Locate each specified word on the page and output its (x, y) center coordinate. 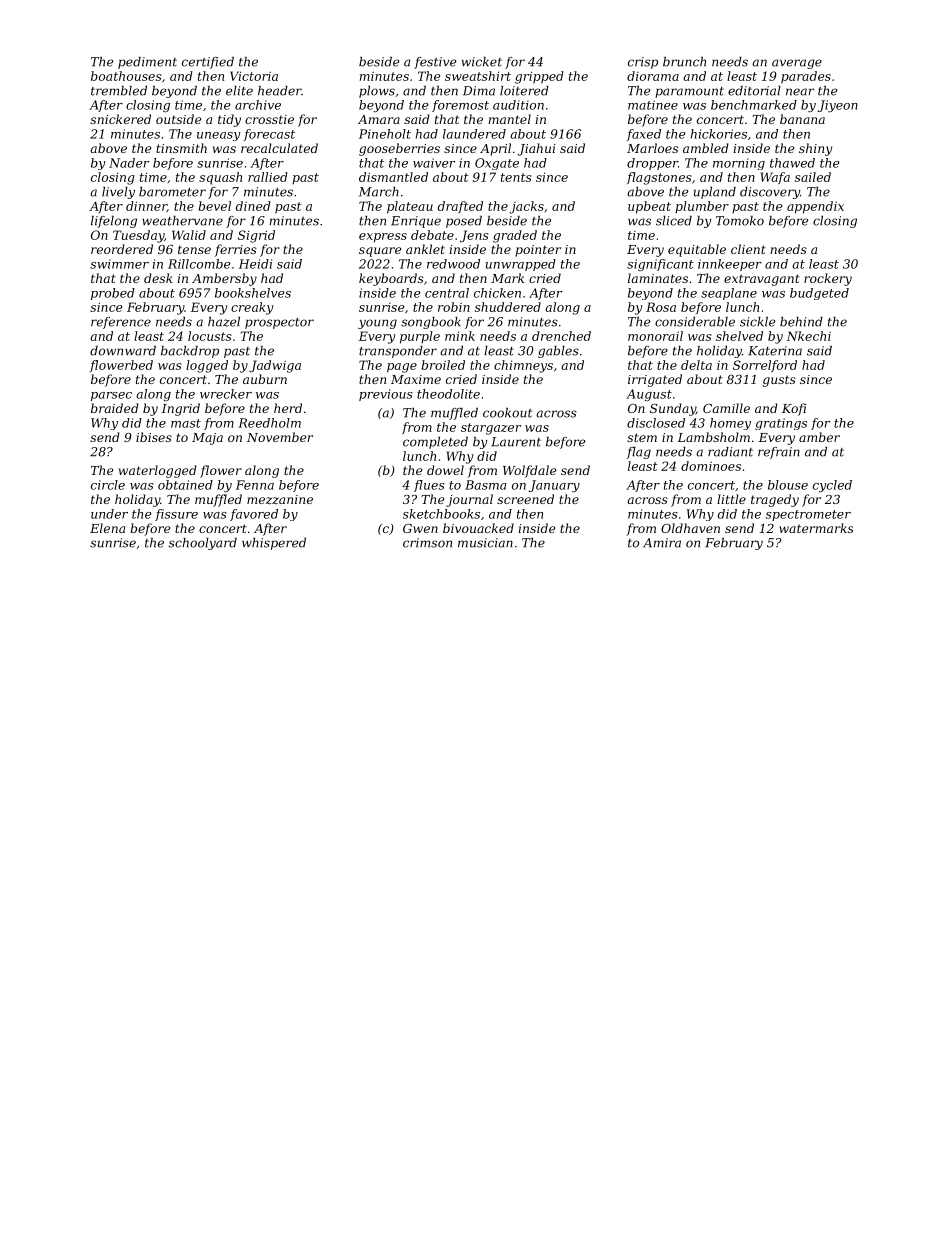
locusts (210, 336)
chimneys (523, 366)
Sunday (673, 409)
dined (253, 206)
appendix (815, 207)
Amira (662, 543)
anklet (425, 249)
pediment (147, 63)
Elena (107, 528)
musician (485, 543)
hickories (719, 134)
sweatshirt (478, 76)
